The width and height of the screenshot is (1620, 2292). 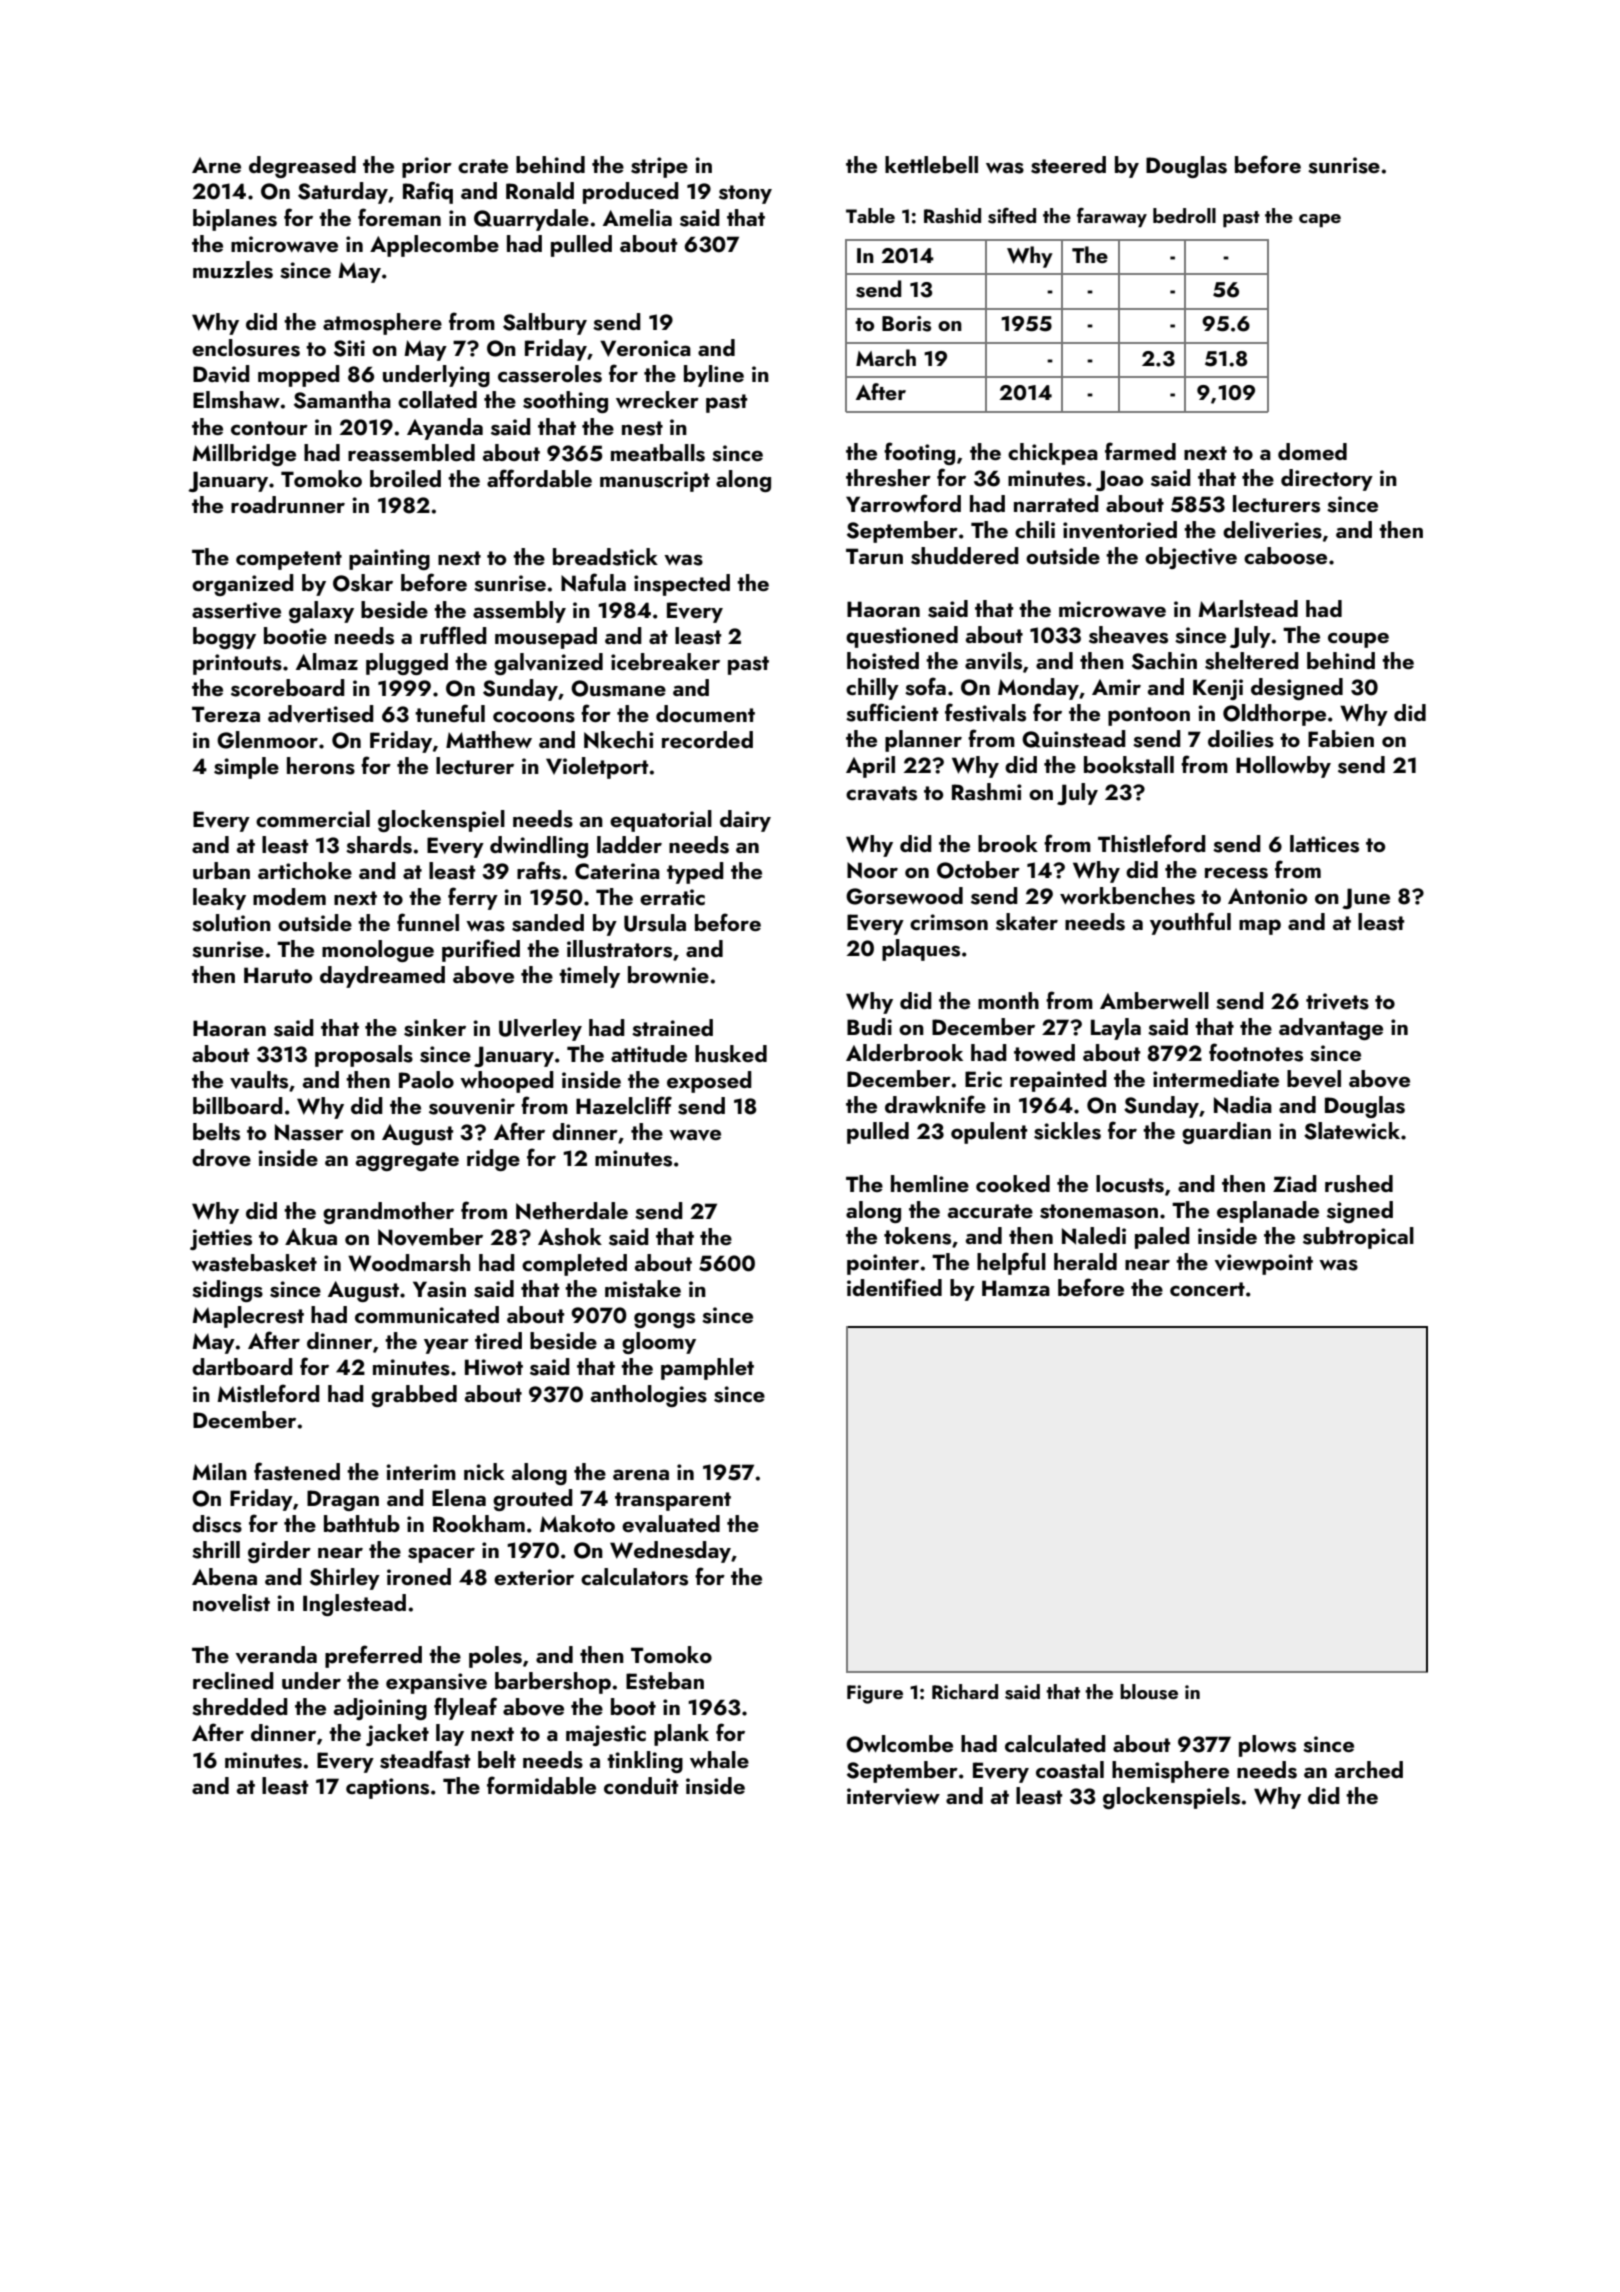 What do you see at coordinates (233, 1680) in the screenshot?
I see `reclined` at bounding box center [233, 1680].
